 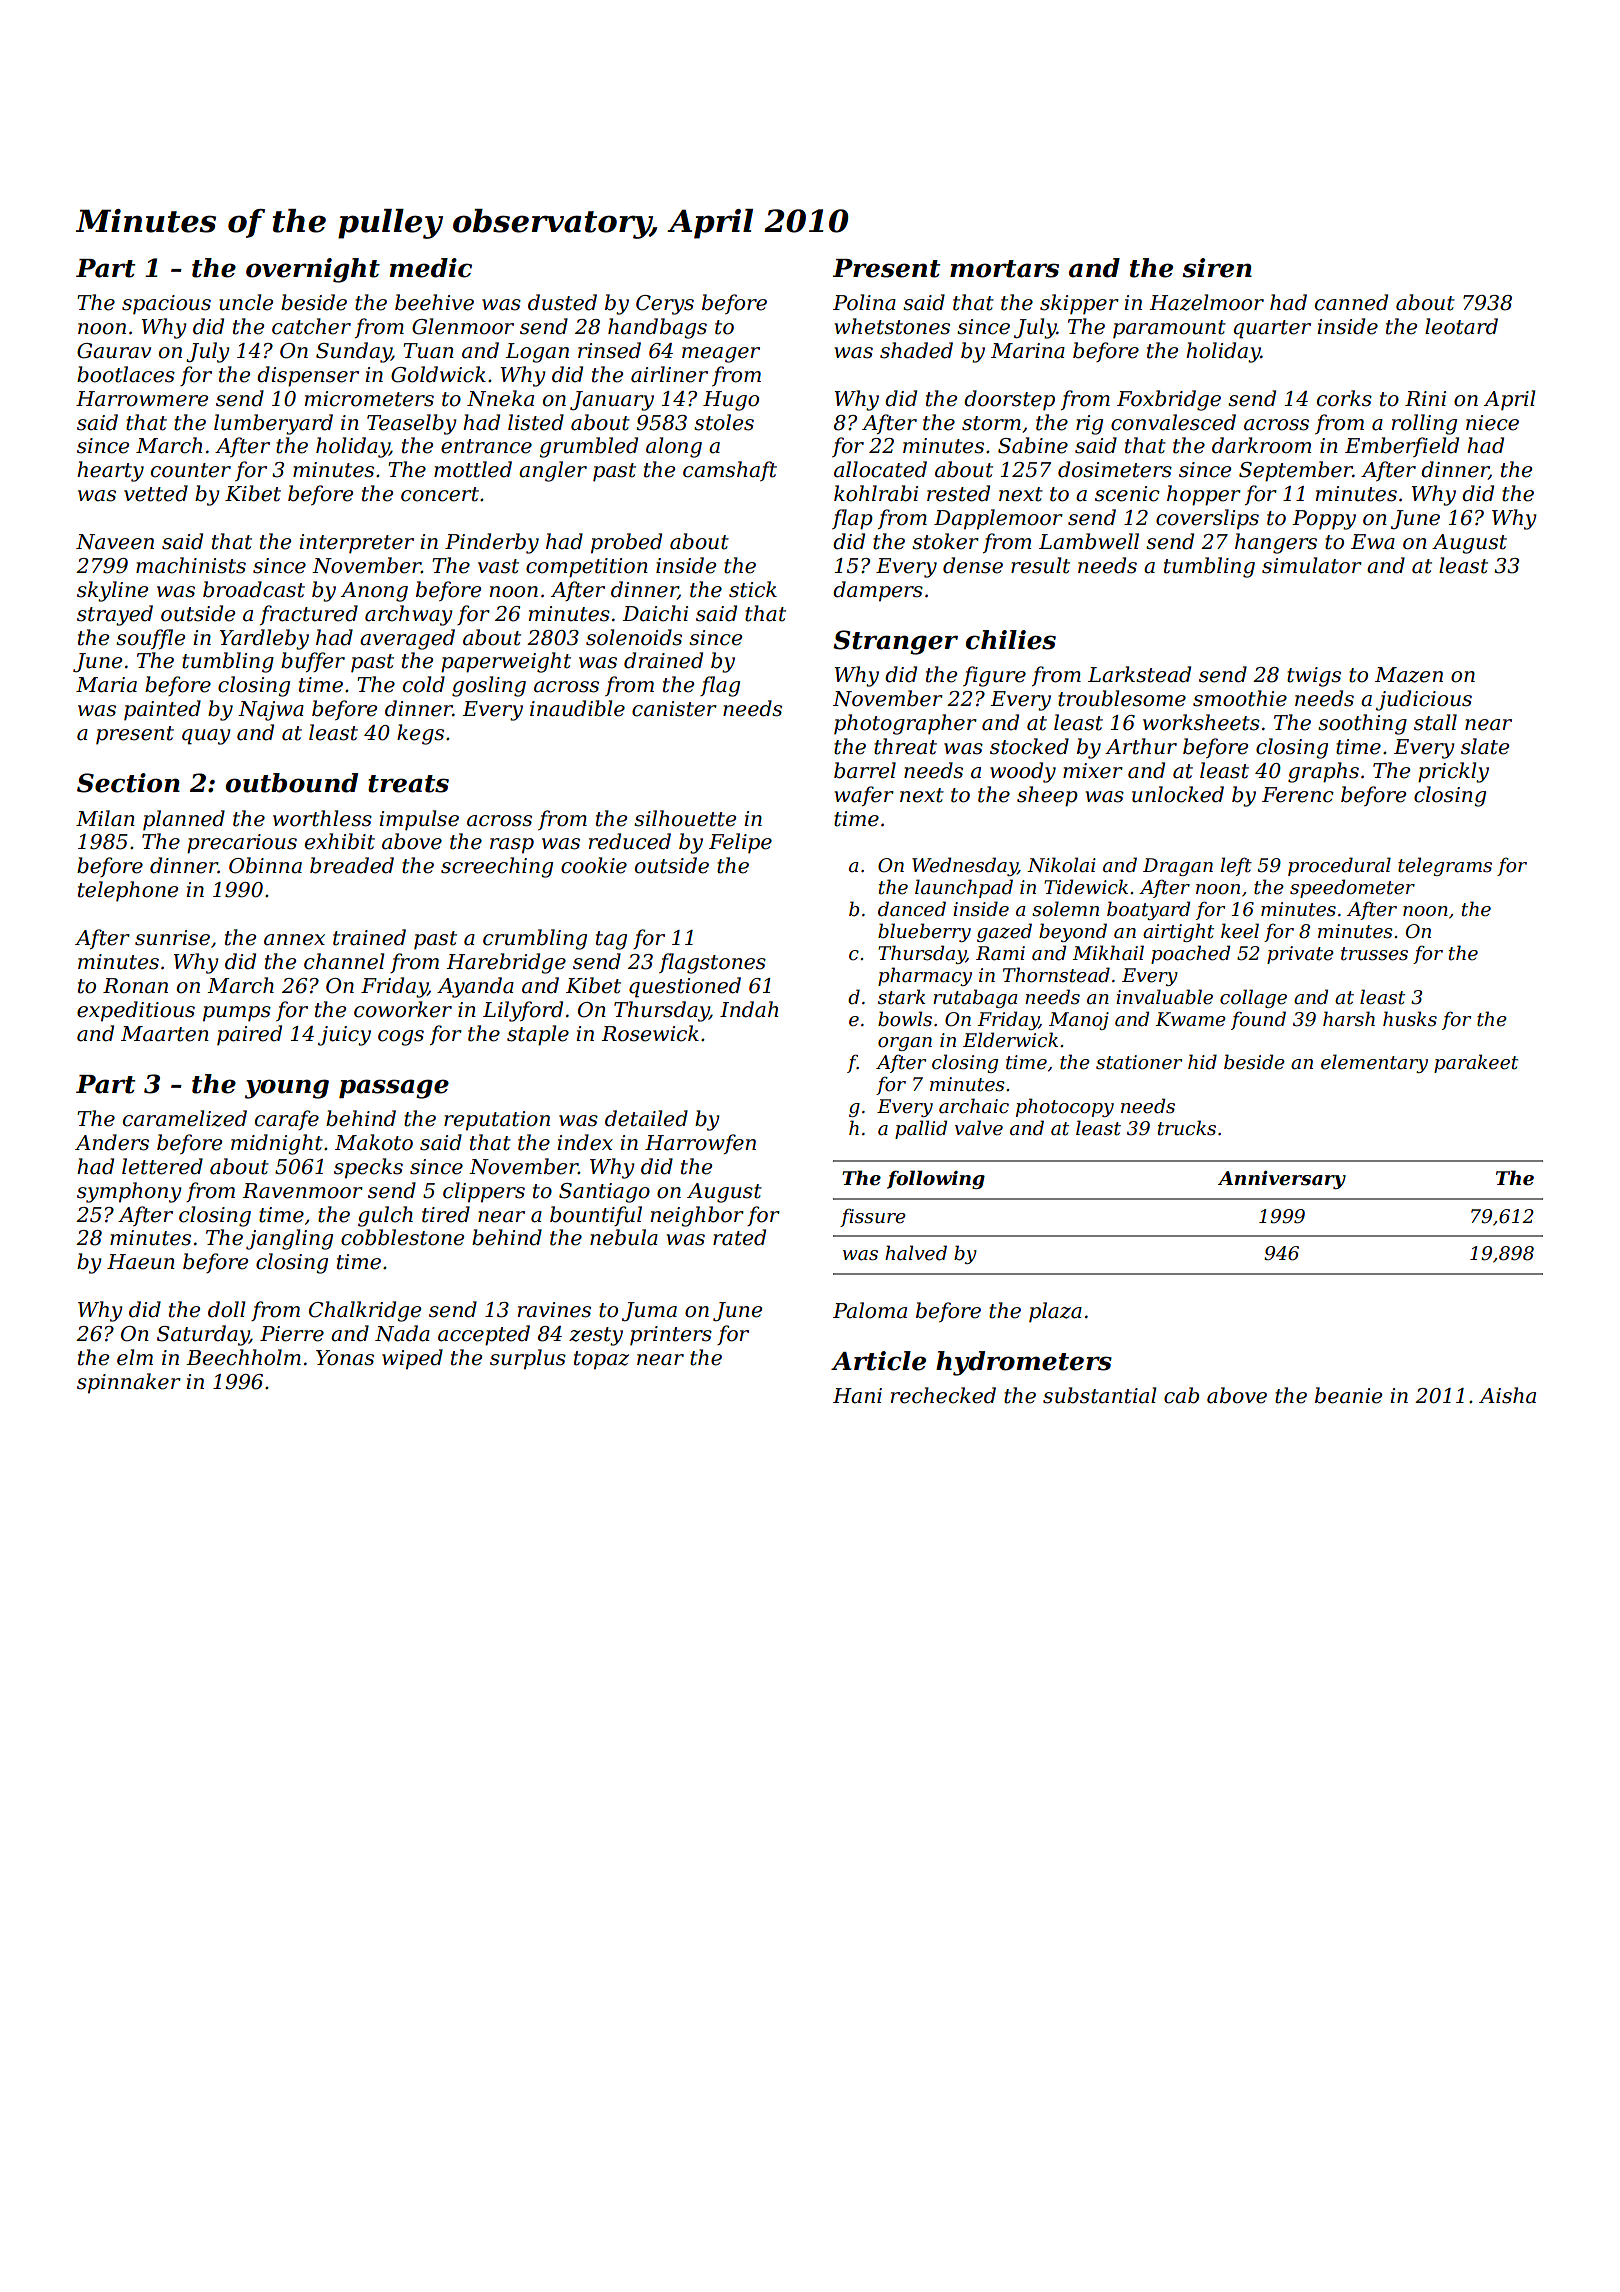 I want to click on Daichi, so click(x=655, y=613).
